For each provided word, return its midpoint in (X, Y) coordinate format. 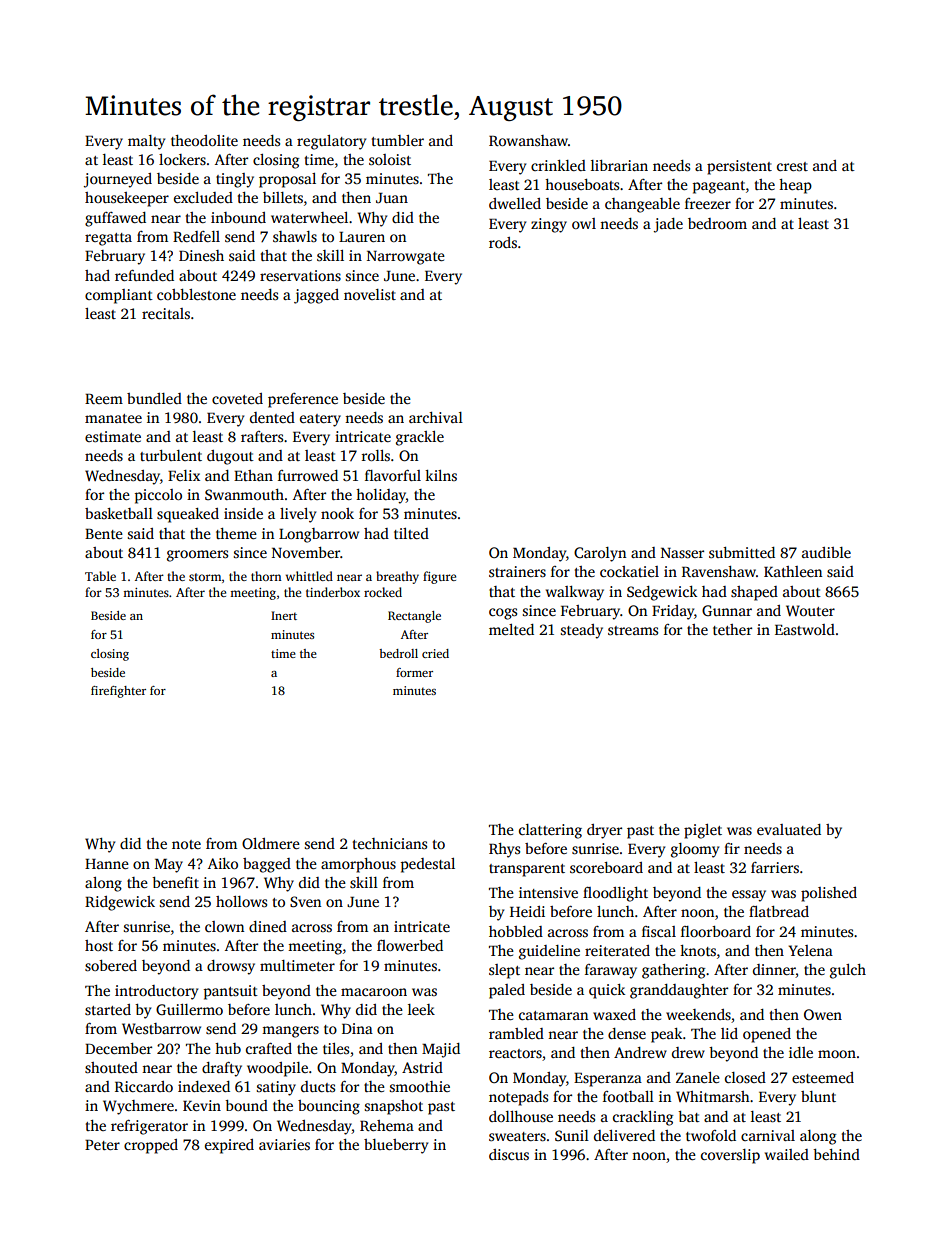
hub (228, 1048)
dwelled (515, 203)
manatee (113, 418)
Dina (357, 1028)
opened (767, 1035)
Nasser (682, 553)
